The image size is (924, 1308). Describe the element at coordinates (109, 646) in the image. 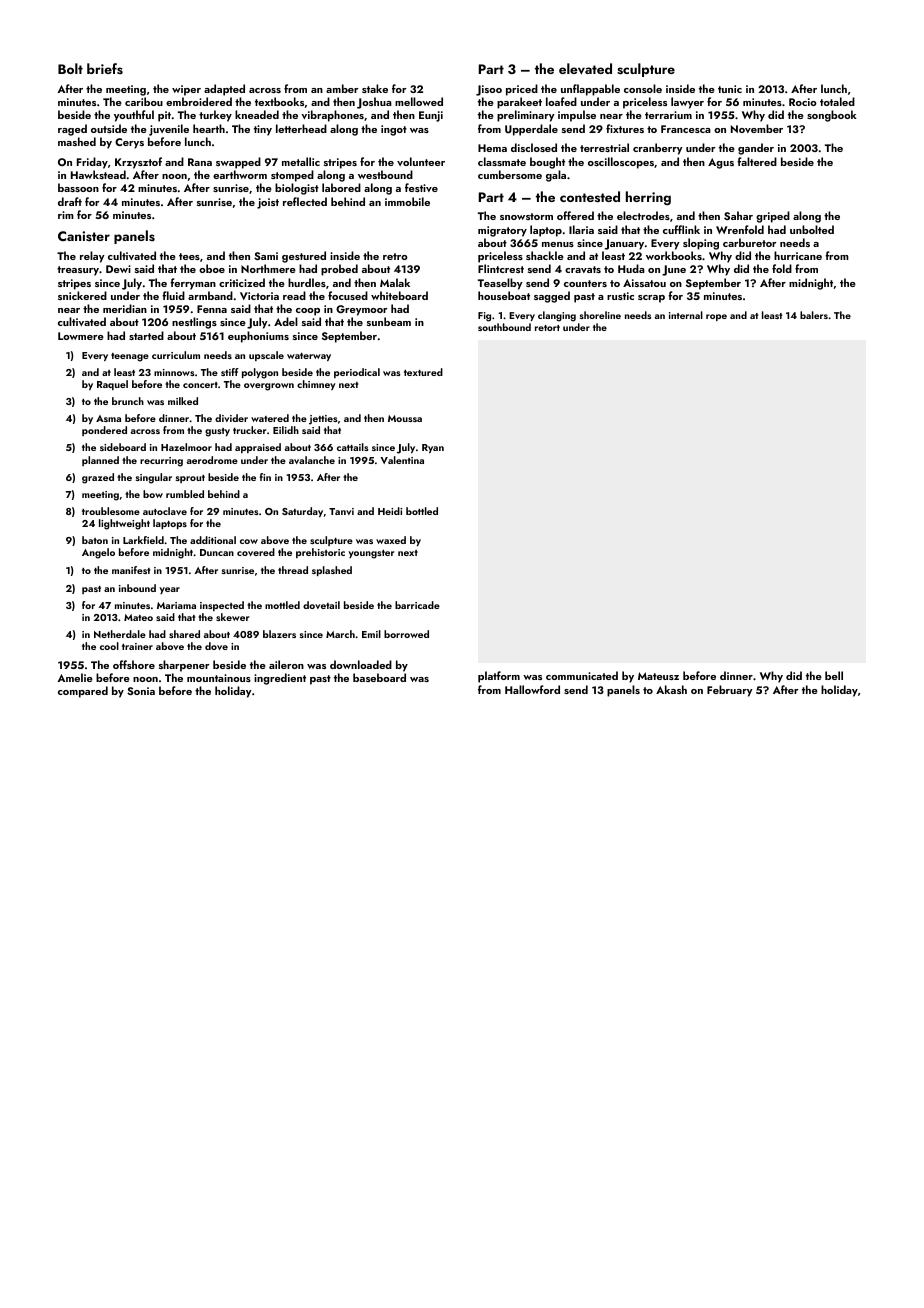

I see `cool` at that location.
